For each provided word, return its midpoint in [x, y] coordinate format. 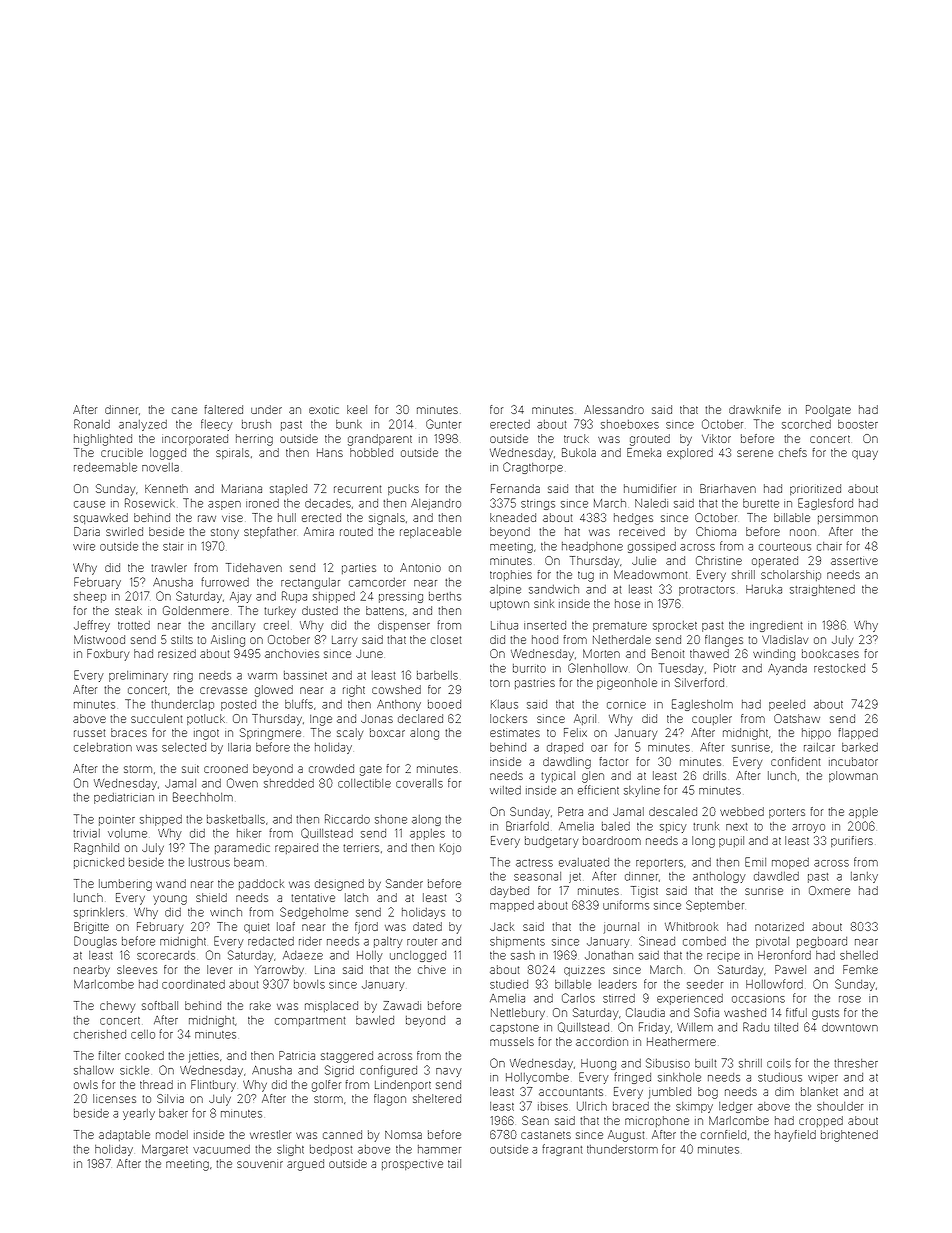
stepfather [270, 532]
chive [432, 969]
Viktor [716, 438]
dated [427, 926]
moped [790, 863]
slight [290, 1150]
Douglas [95, 942]
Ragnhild [96, 849]
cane [184, 410]
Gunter [443, 424]
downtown [850, 1027]
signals [387, 519]
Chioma [716, 531]
